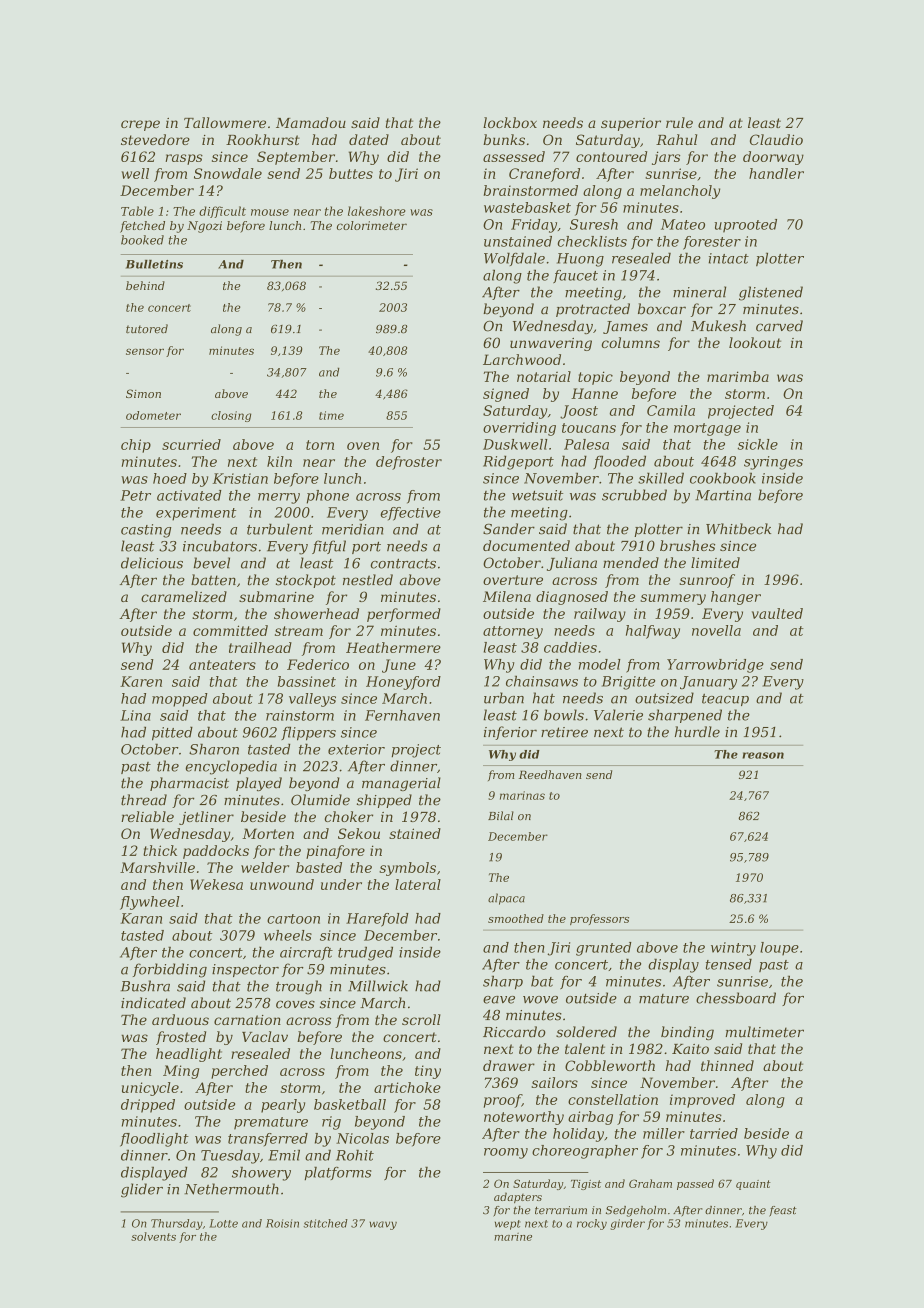 This screenshot has height=1308, width=924. What do you see at coordinates (403, 563) in the screenshot?
I see `contracts` at bounding box center [403, 563].
